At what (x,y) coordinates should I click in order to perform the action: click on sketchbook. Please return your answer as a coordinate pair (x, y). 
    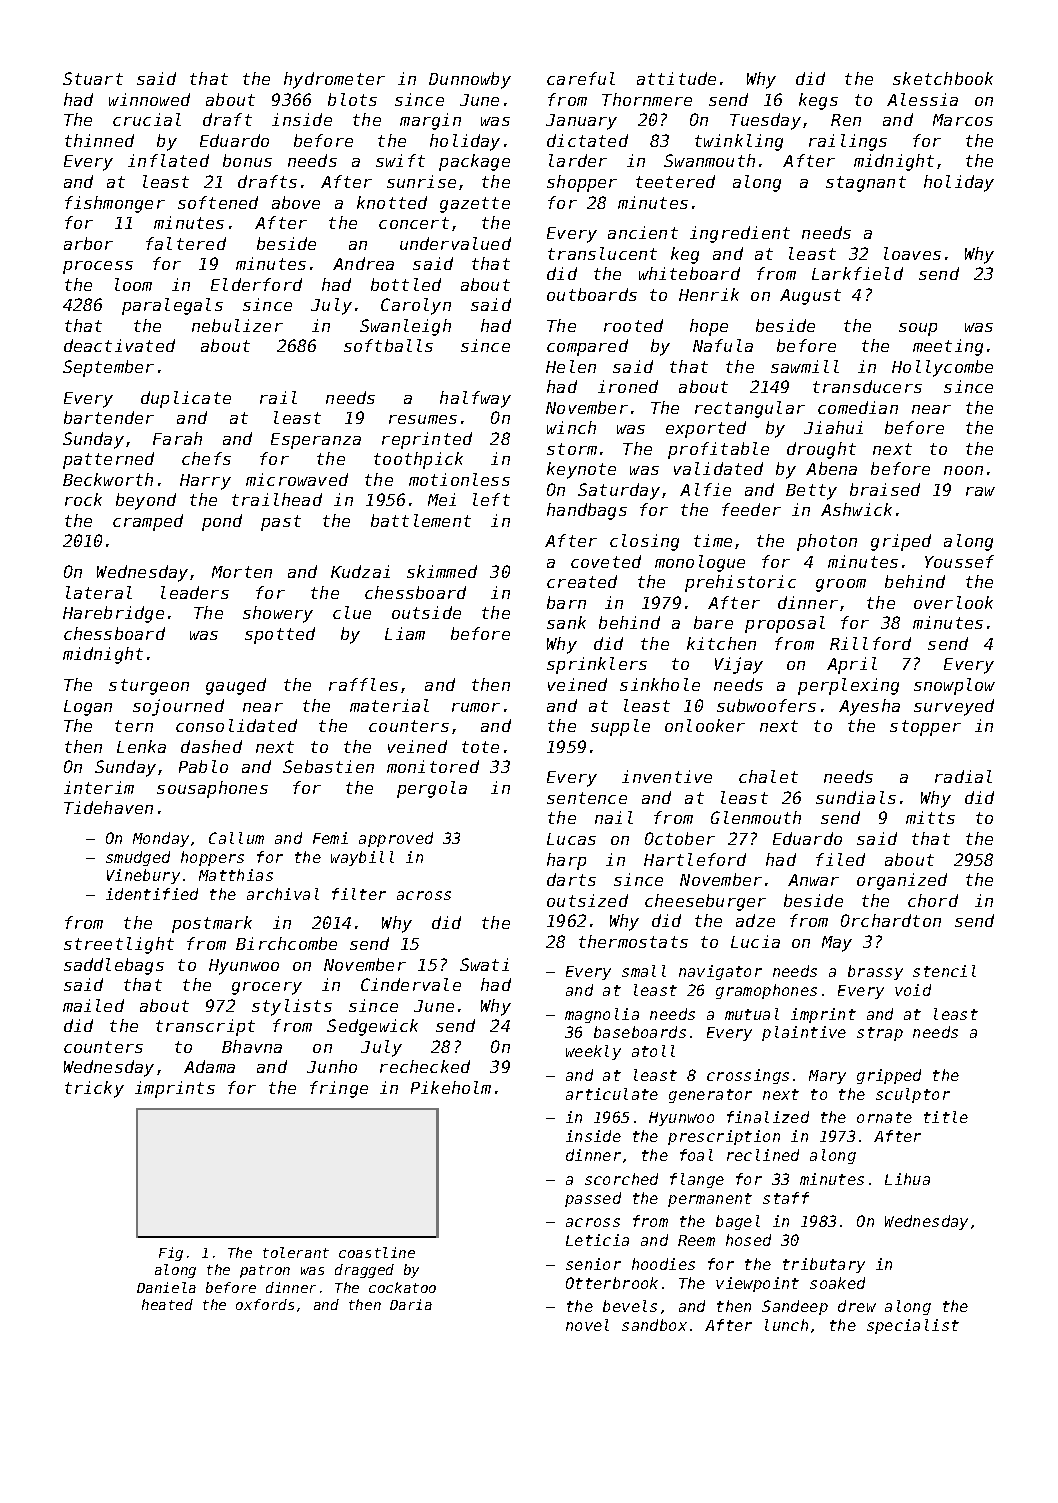
    Looking at the image, I should click on (943, 78).
